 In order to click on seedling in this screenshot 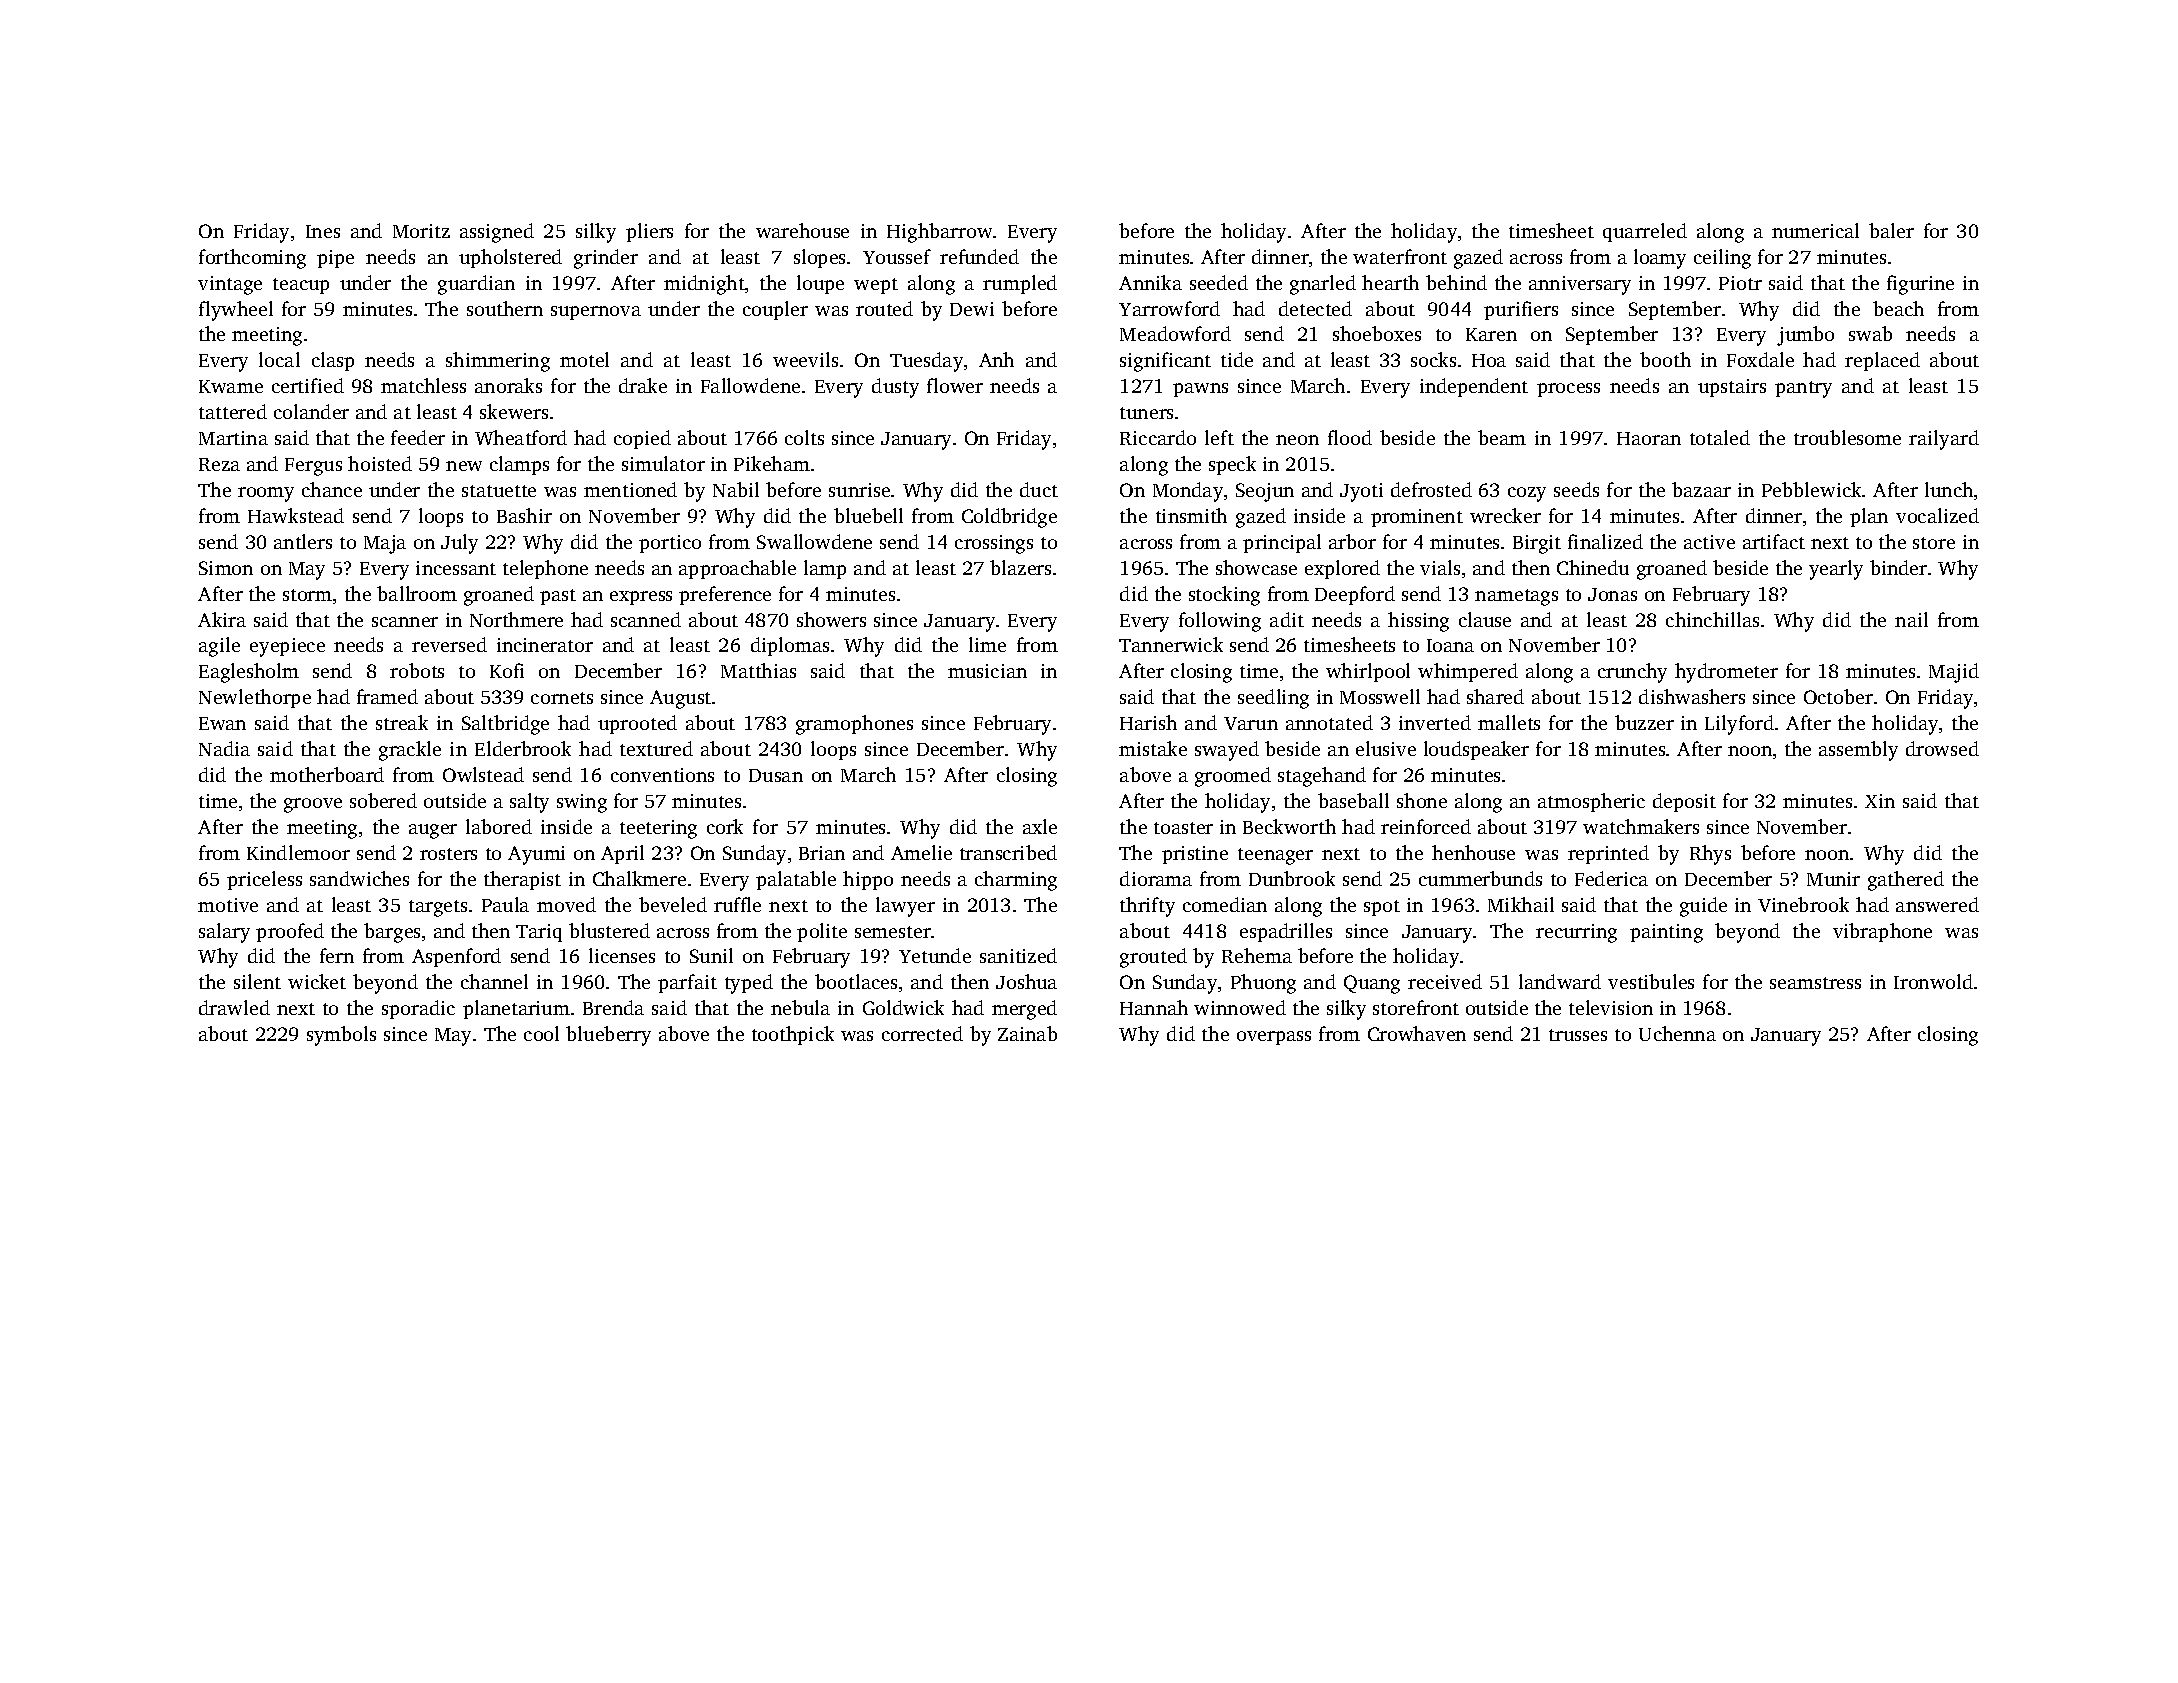, I will do `click(1273, 699)`.
